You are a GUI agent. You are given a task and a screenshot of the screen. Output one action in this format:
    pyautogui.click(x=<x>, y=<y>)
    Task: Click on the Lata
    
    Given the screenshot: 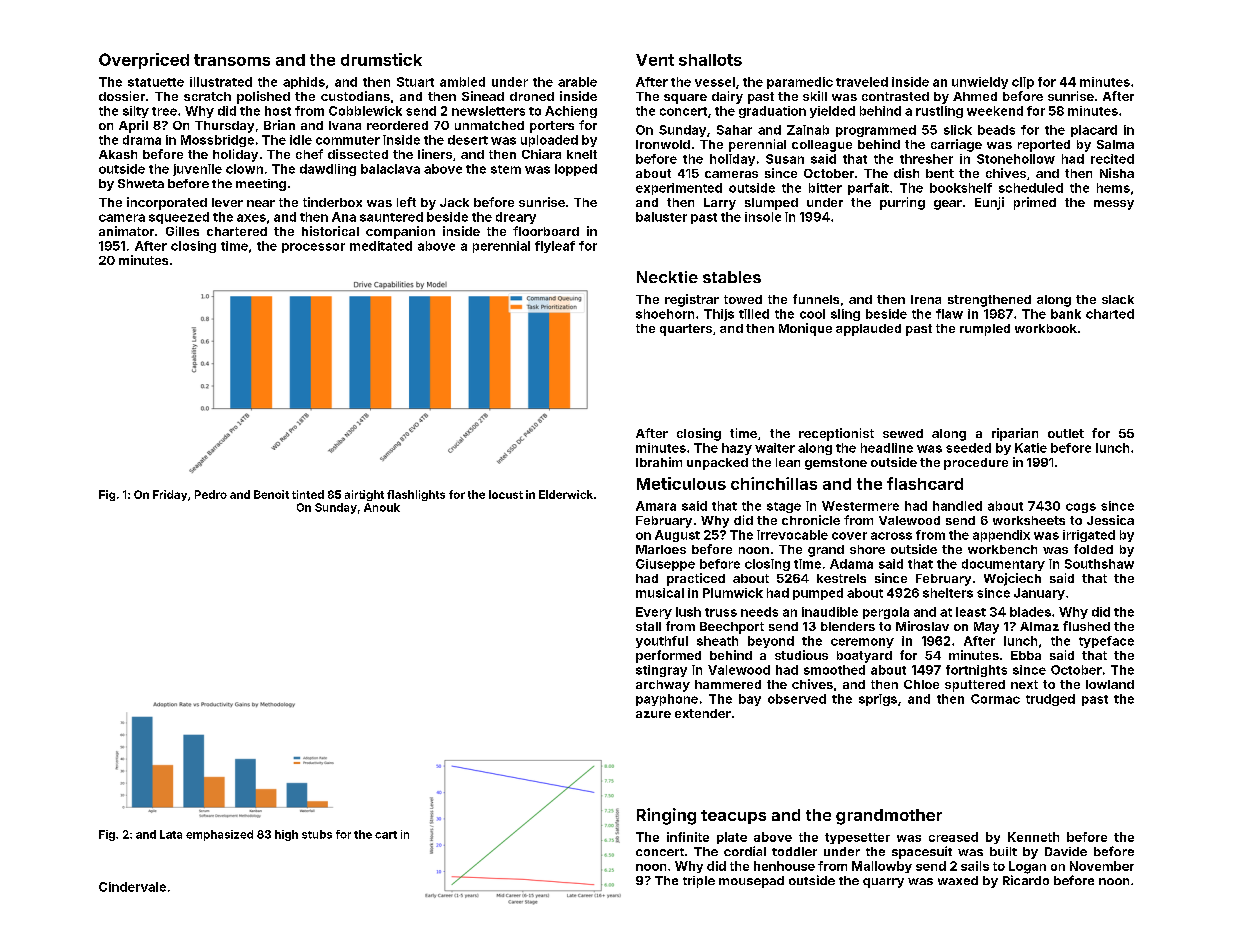 What is the action you would take?
    pyautogui.click(x=171, y=834)
